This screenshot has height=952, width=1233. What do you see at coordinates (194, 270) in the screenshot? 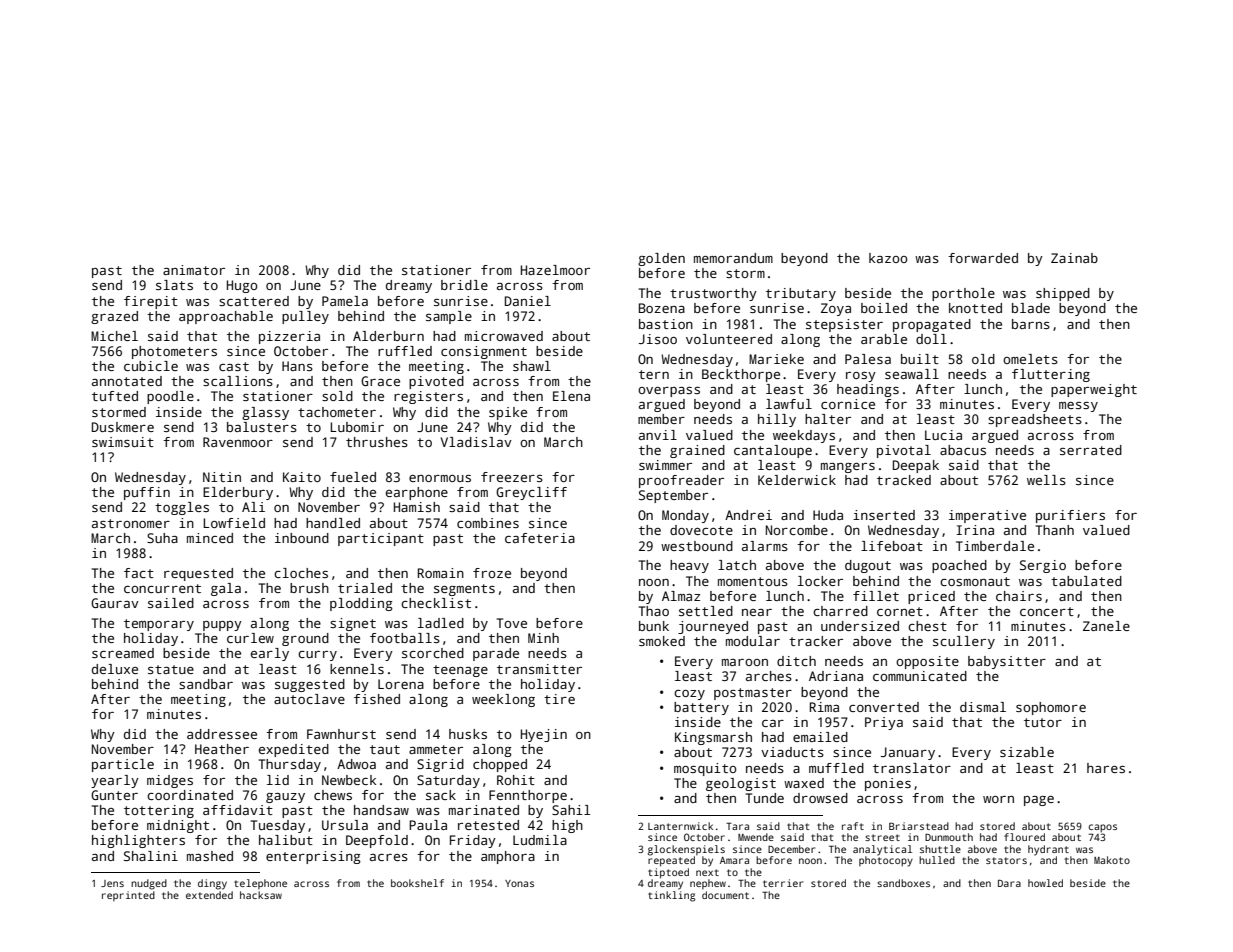
I see `animator` at bounding box center [194, 270].
